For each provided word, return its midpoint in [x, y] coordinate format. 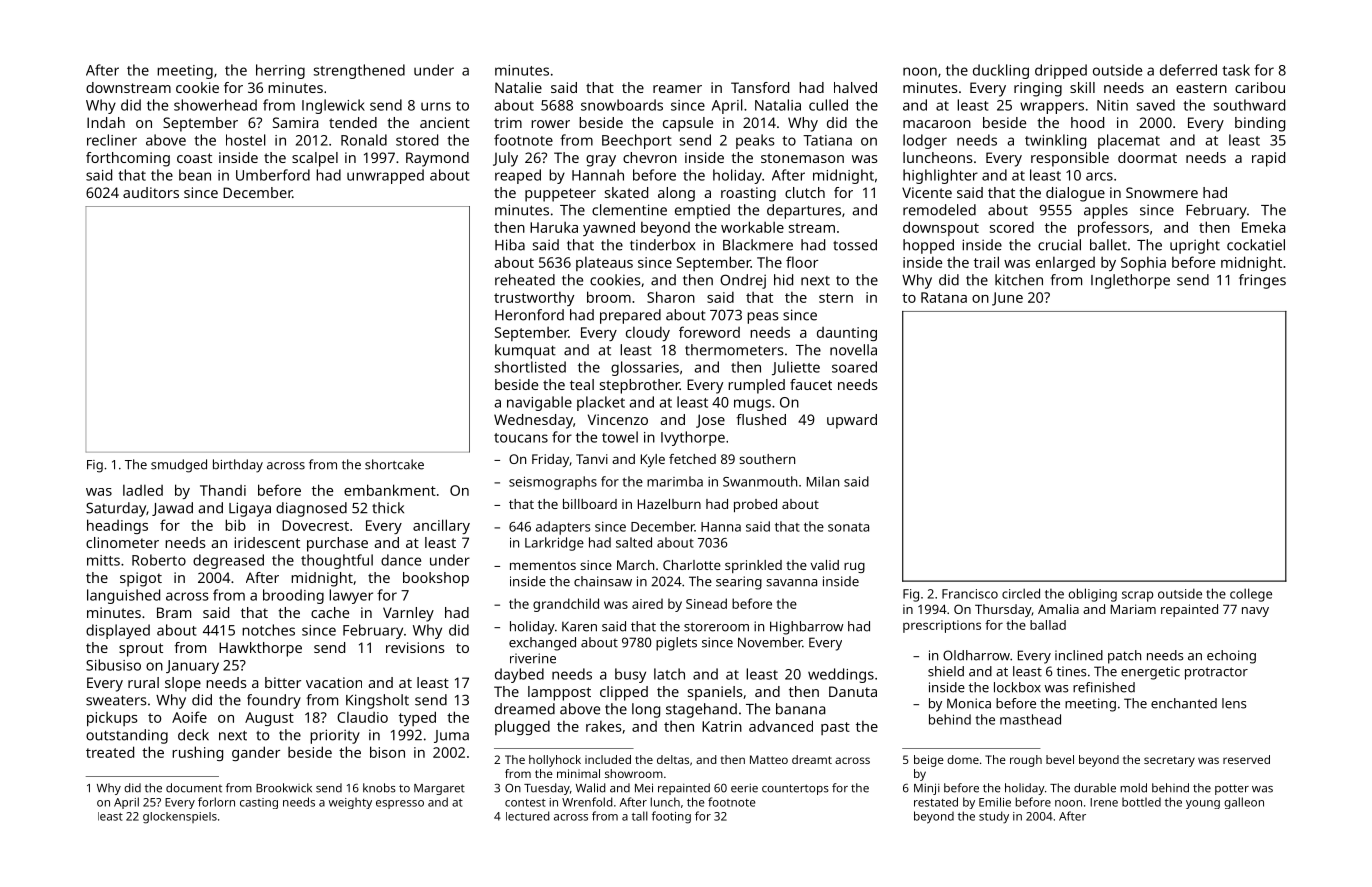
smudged [179, 466]
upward [852, 421]
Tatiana [827, 140]
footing [671, 817]
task [1236, 70]
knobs [379, 788]
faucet [811, 384]
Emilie [995, 802]
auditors [151, 192]
